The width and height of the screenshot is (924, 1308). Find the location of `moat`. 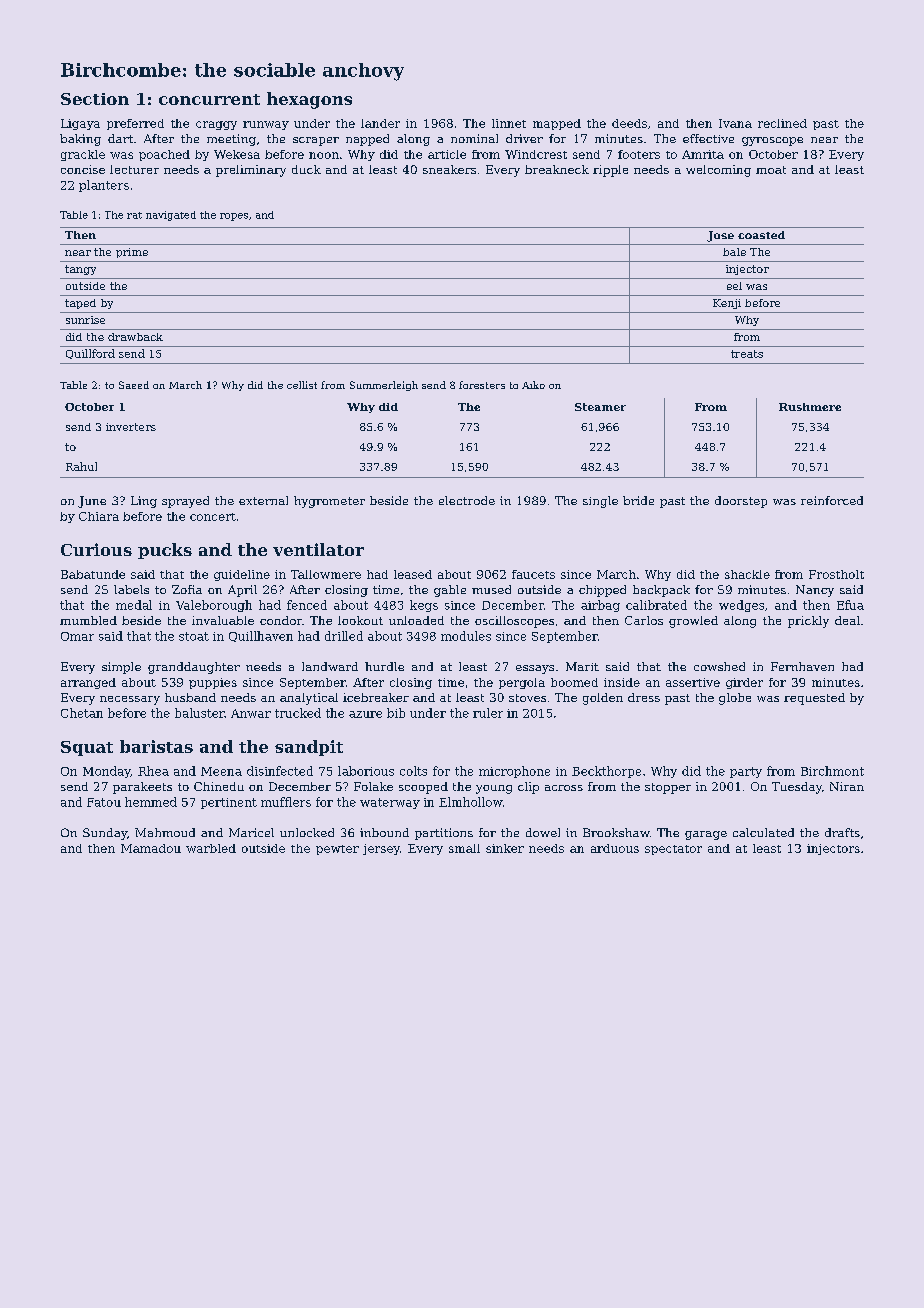

moat is located at coordinates (771, 170).
